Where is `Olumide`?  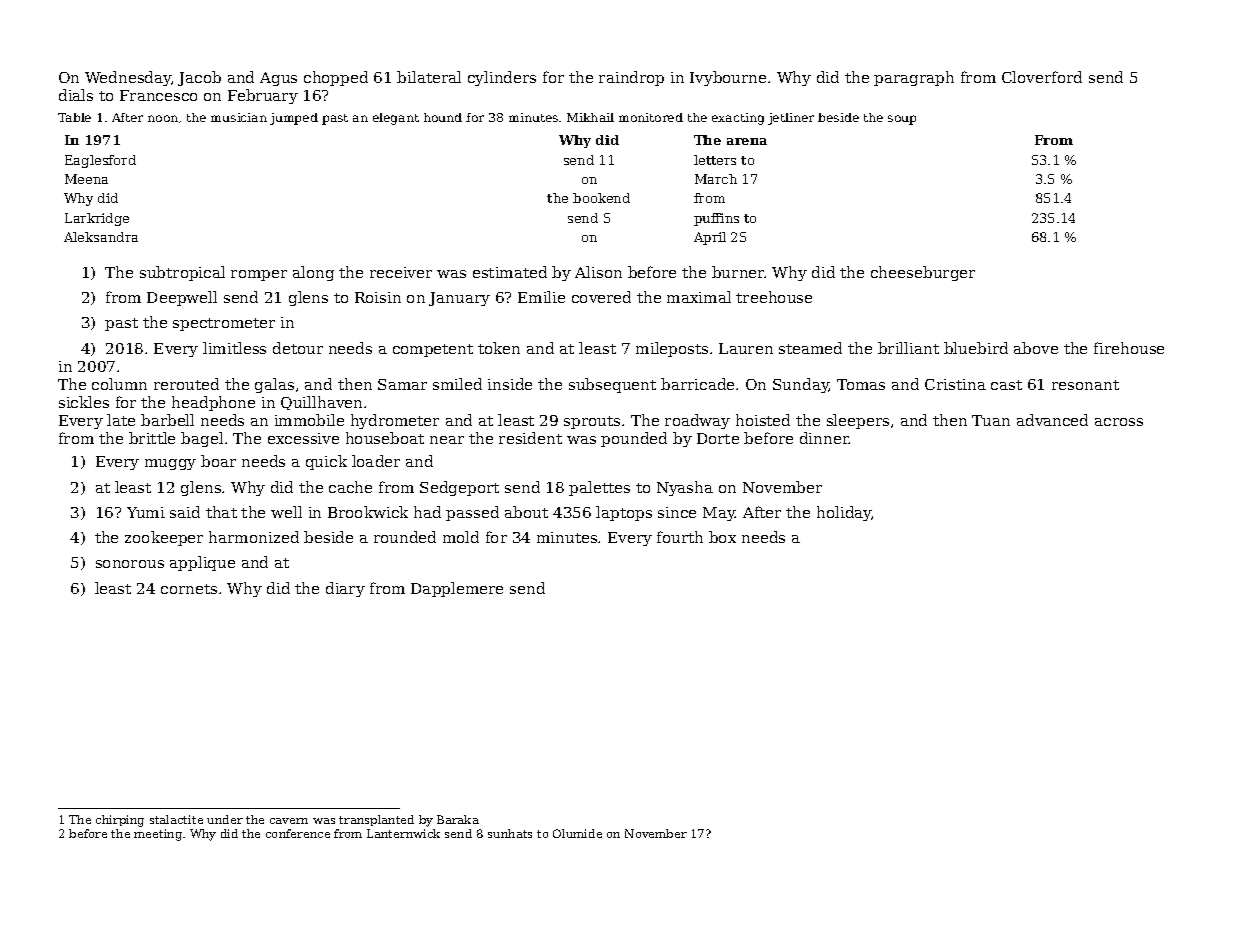 Olumide is located at coordinates (577, 833).
